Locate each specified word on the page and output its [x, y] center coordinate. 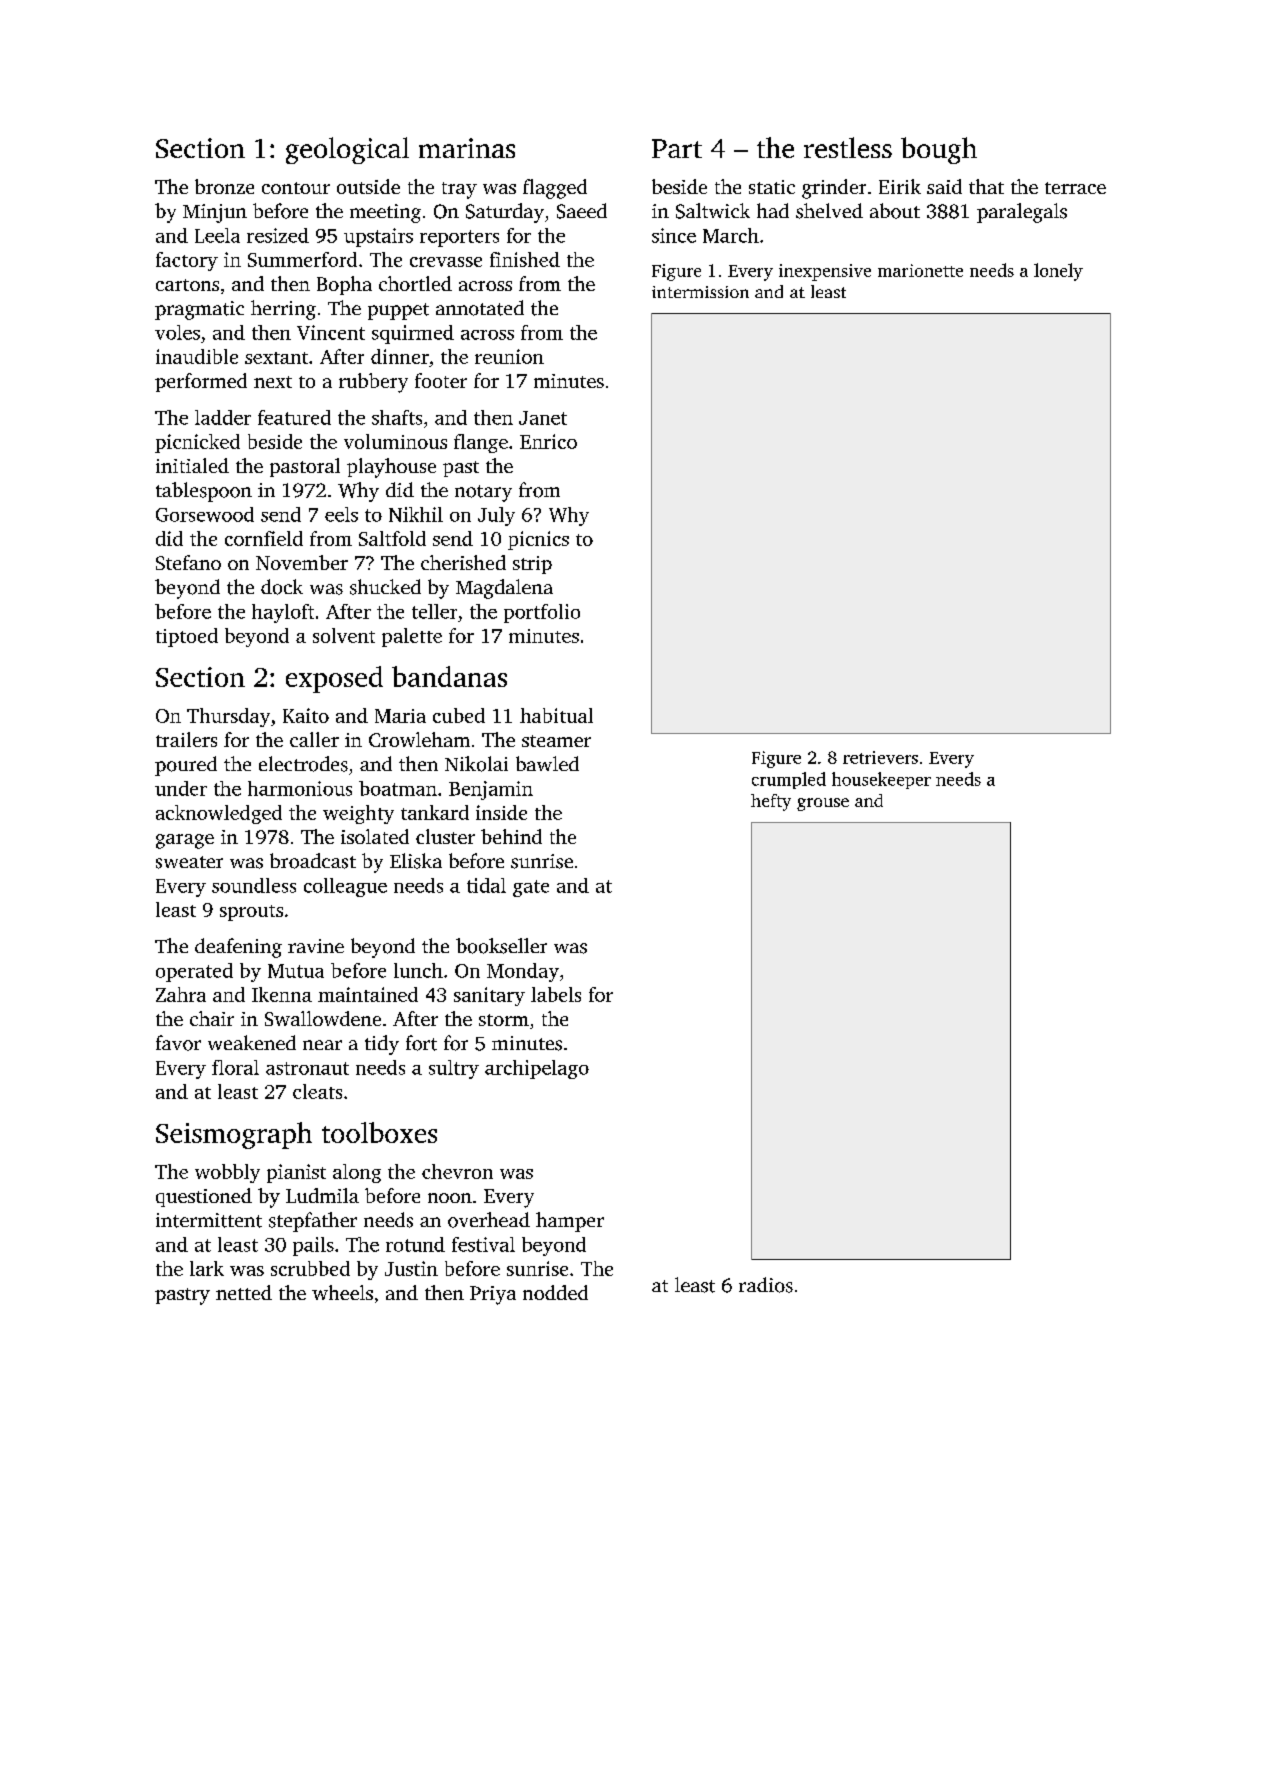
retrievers [880, 757]
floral [235, 1067]
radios [766, 1285]
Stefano [188, 562]
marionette [920, 270]
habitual [556, 715]
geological [347, 150]
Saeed [582, 211]
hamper [570, 1222]
